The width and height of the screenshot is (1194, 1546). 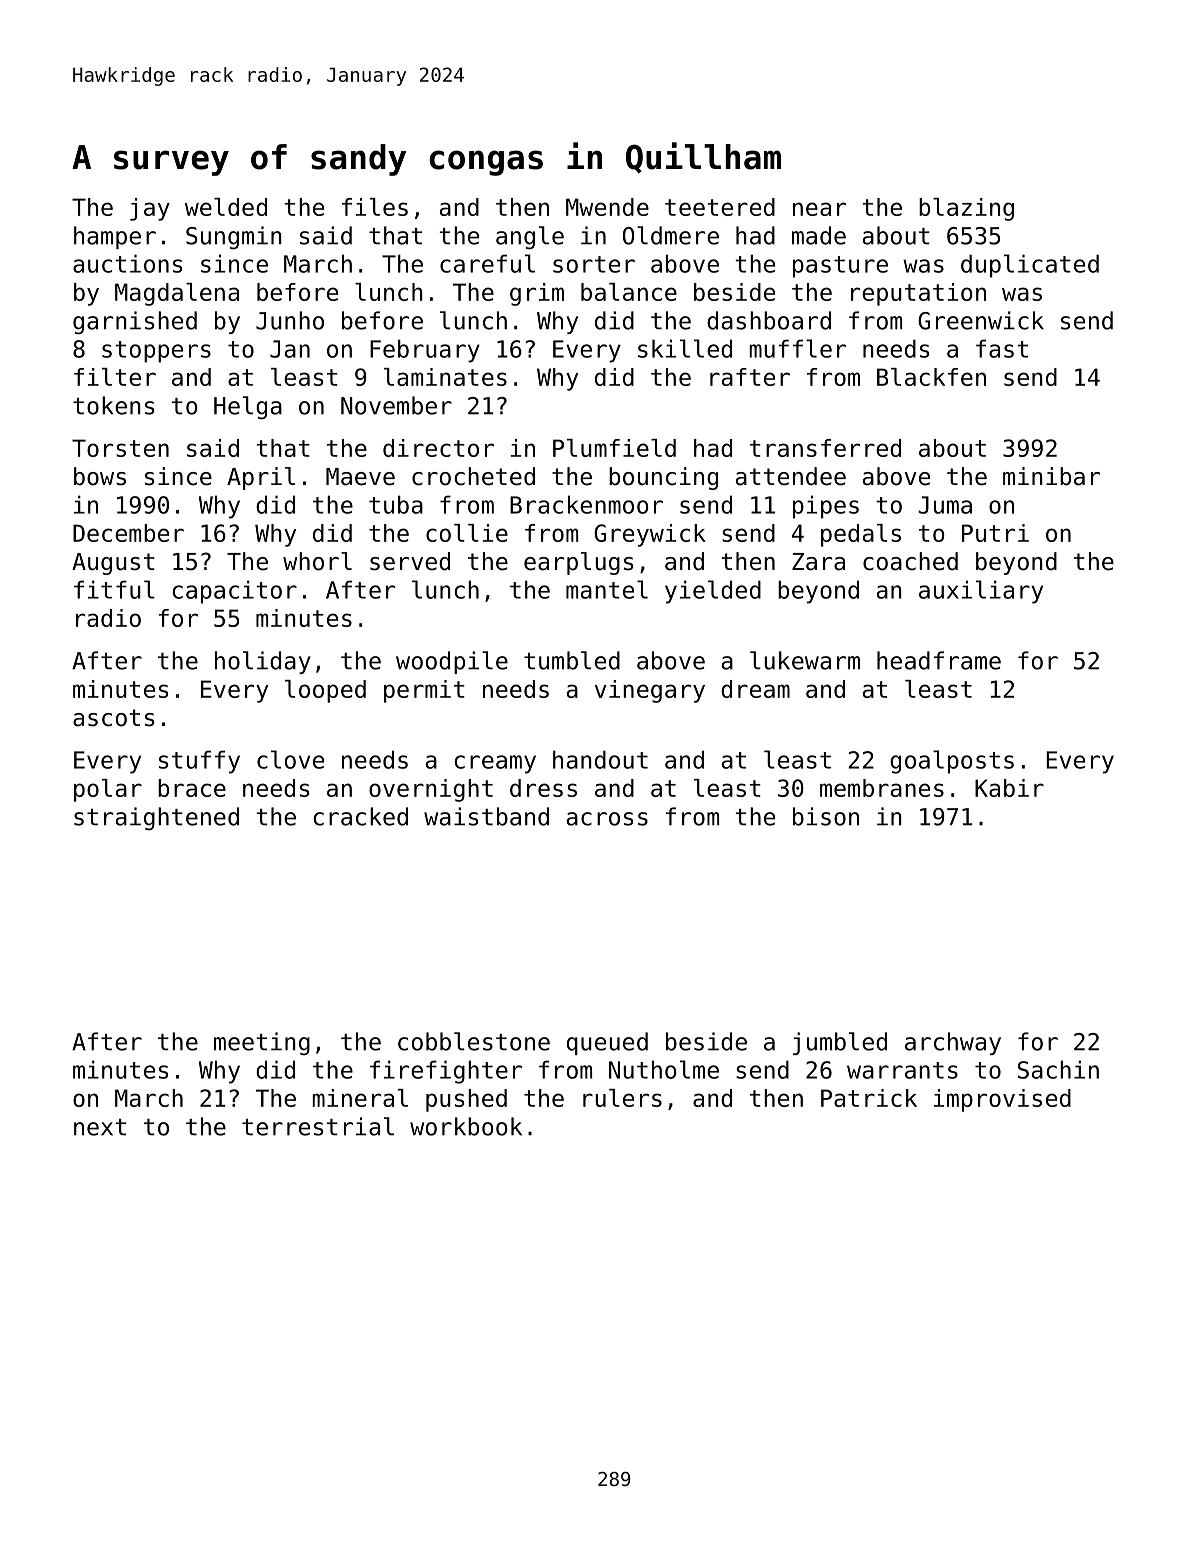 What do you see at coordinates (607, 1043) in the screenshot?
I see `queued` at bounding box center [607, 1043].
